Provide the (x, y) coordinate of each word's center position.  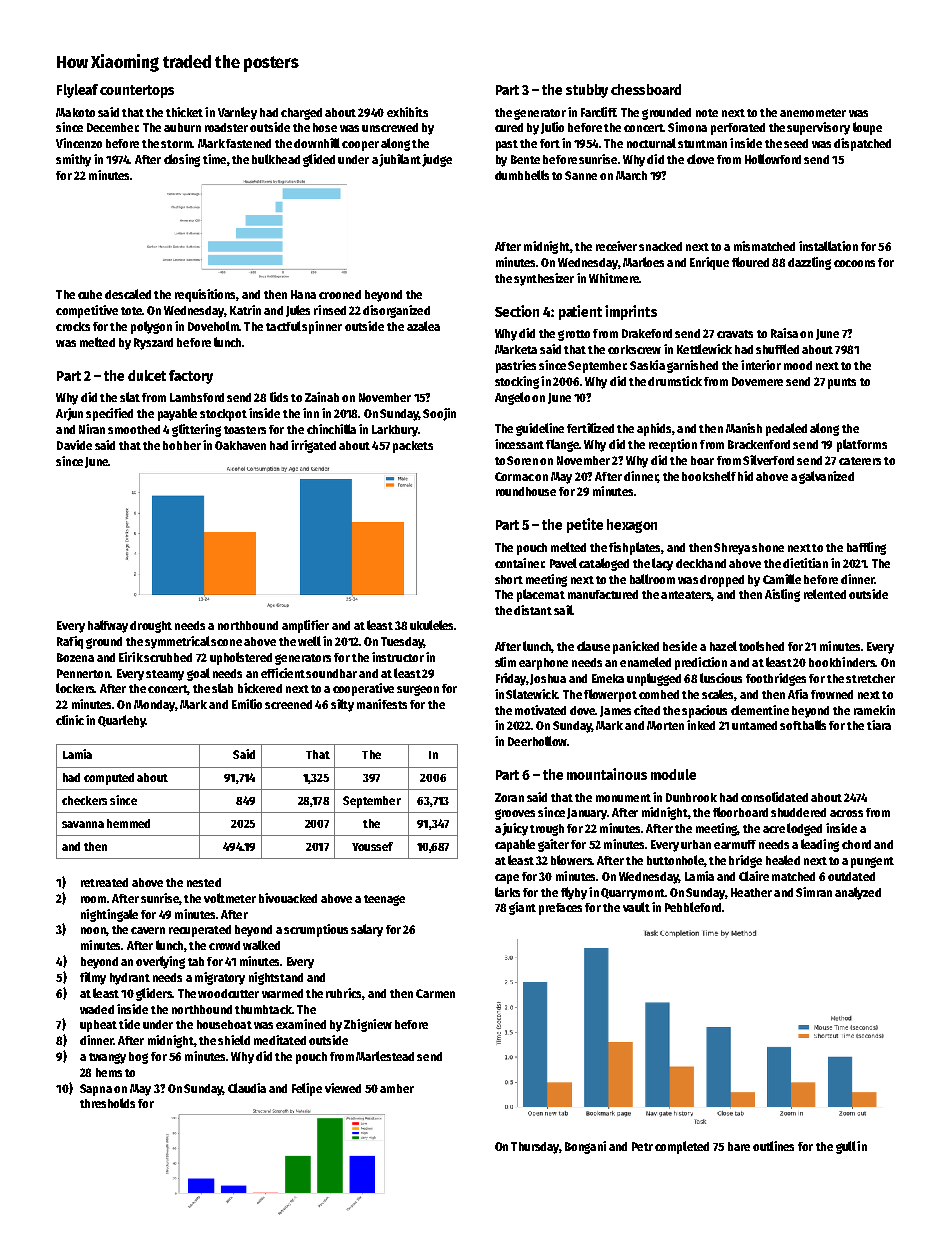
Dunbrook (691, 797)
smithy (73, 160)
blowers (571, 860)
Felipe (307, 1089)
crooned (340, 294)
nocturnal (651, 143)
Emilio (247, 704)
